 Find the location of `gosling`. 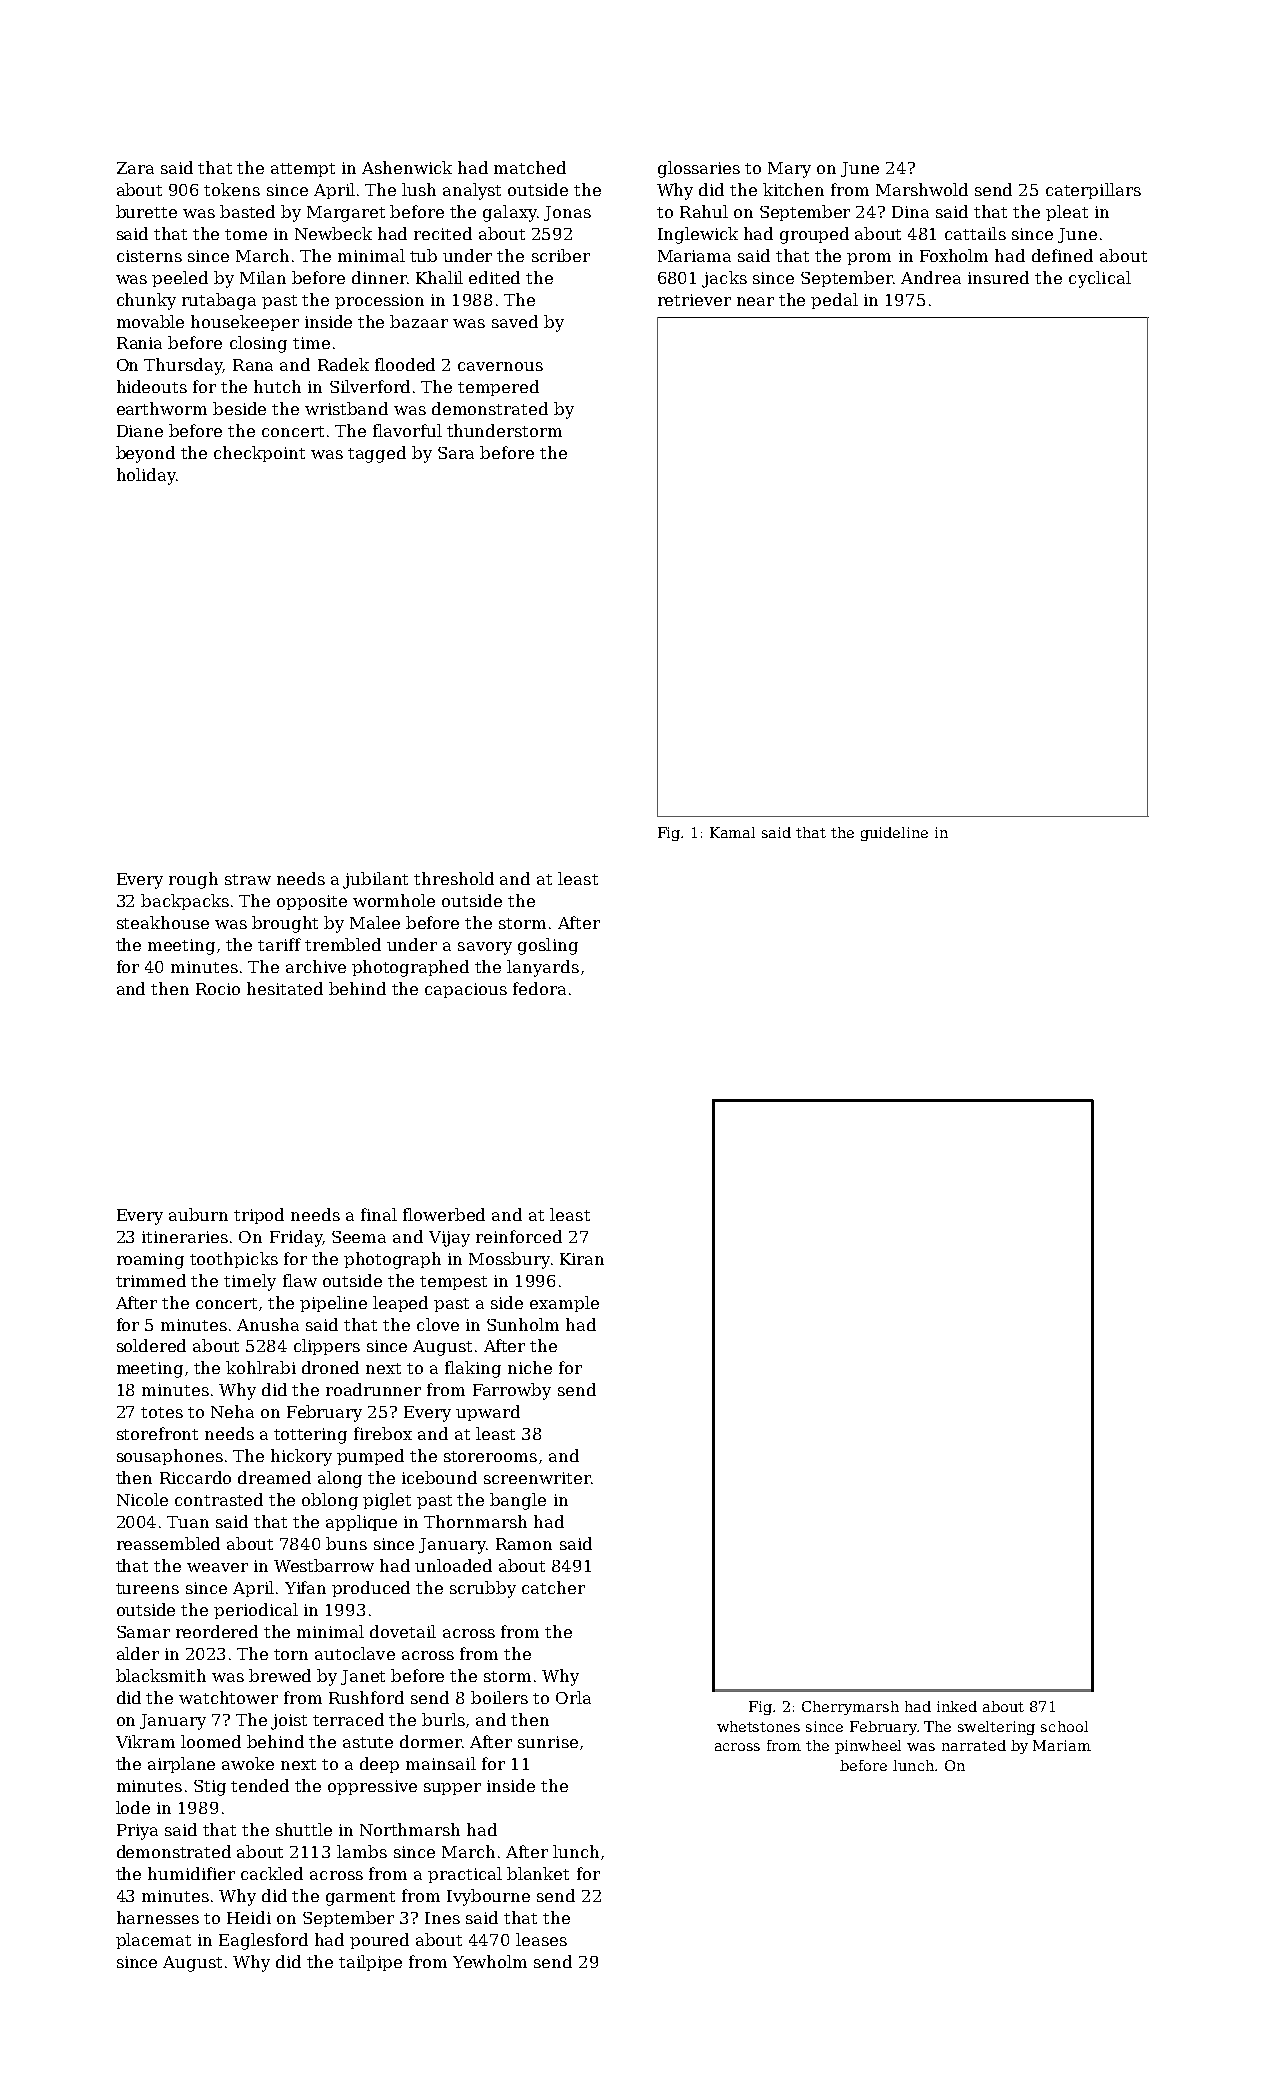

gosling is located at coordinates (548, 946).
